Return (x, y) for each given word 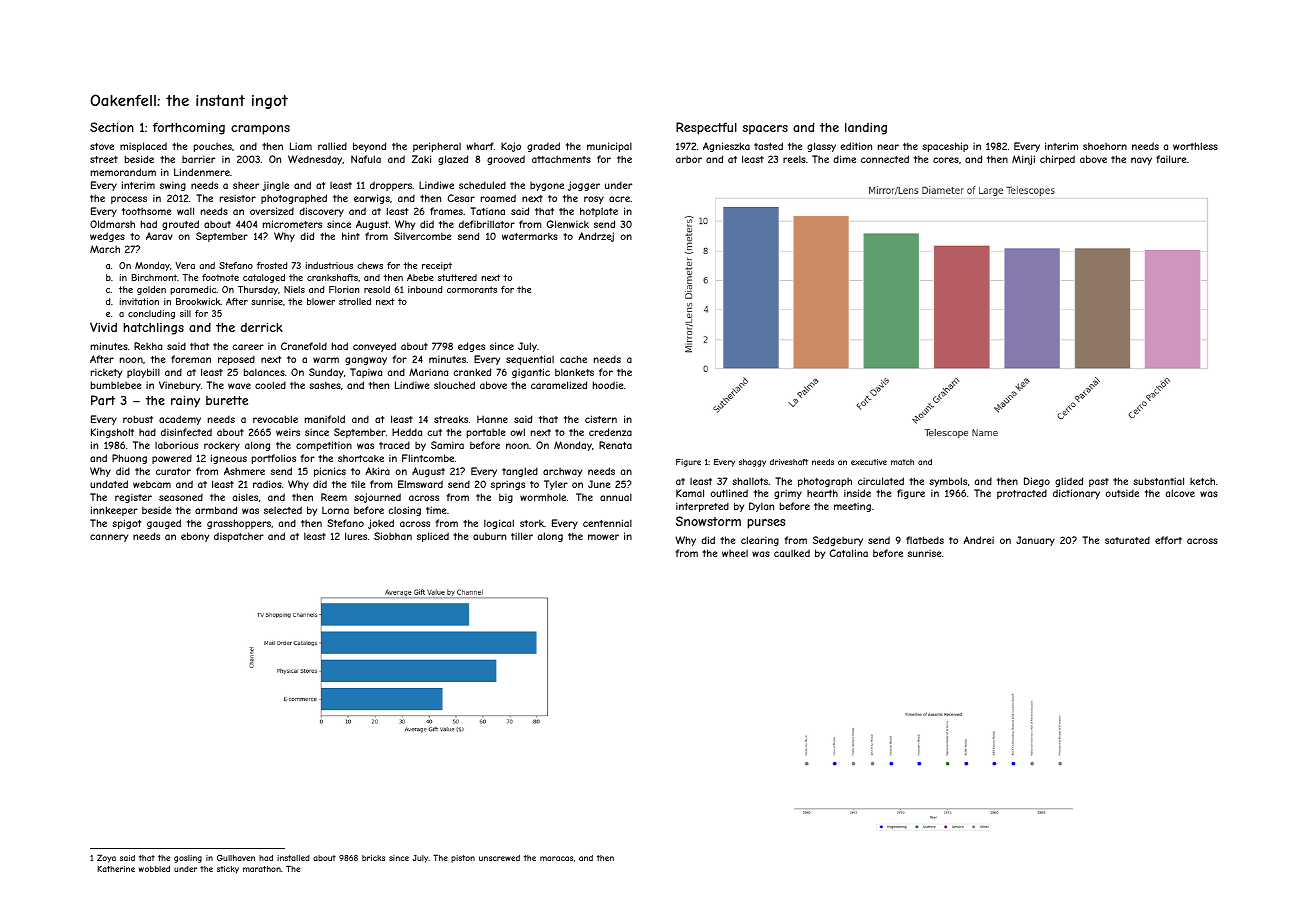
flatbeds (925, 540)
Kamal (690, 493)
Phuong (129, 459)
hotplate (599, 212)
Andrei (978, 540)
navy (1141, 161)
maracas (556, 858)
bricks (373, 858)
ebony (195, 537)
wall (185, 211)
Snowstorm (708, 521)
